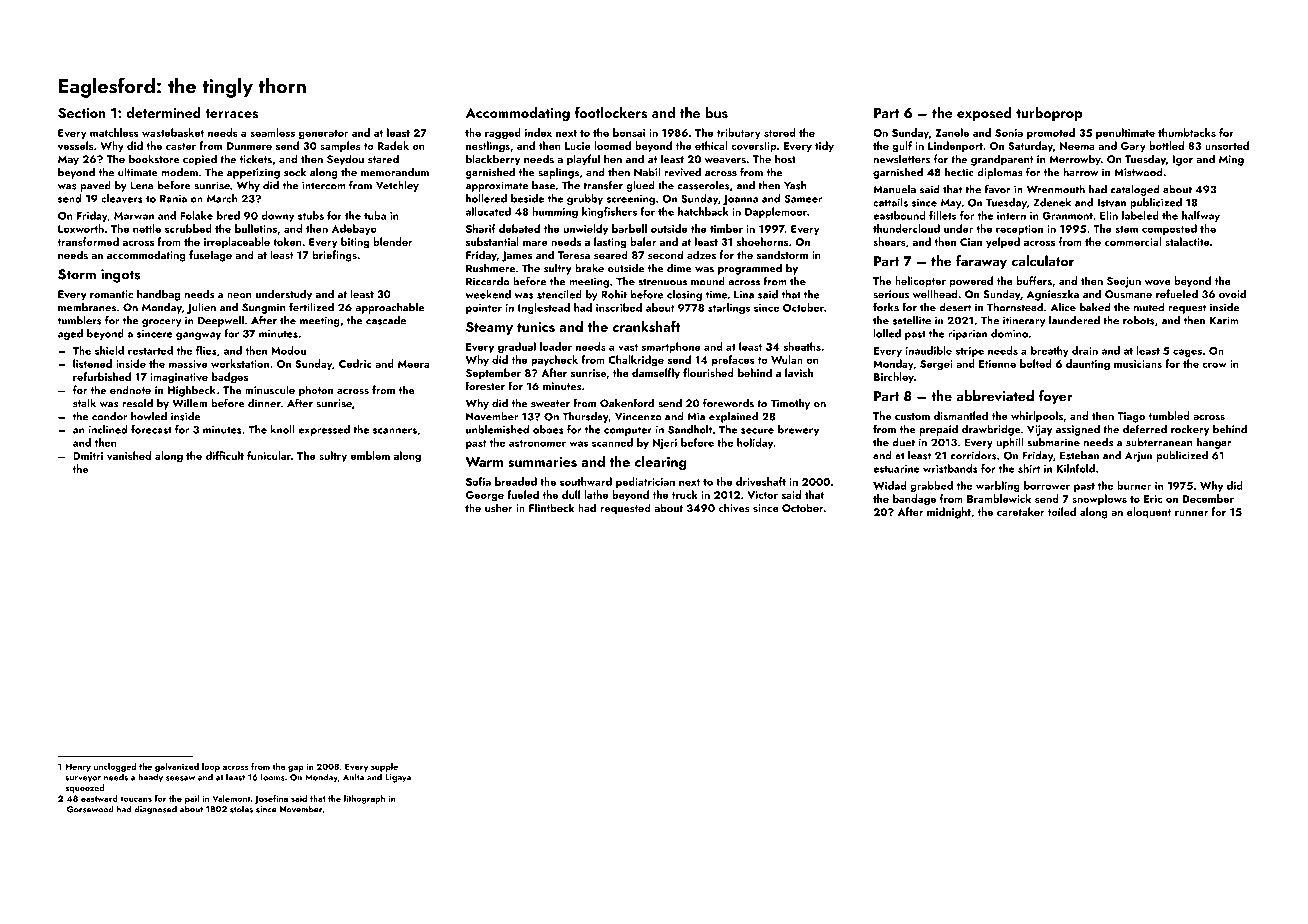  I want to click on corridors, so click(974, 455).
